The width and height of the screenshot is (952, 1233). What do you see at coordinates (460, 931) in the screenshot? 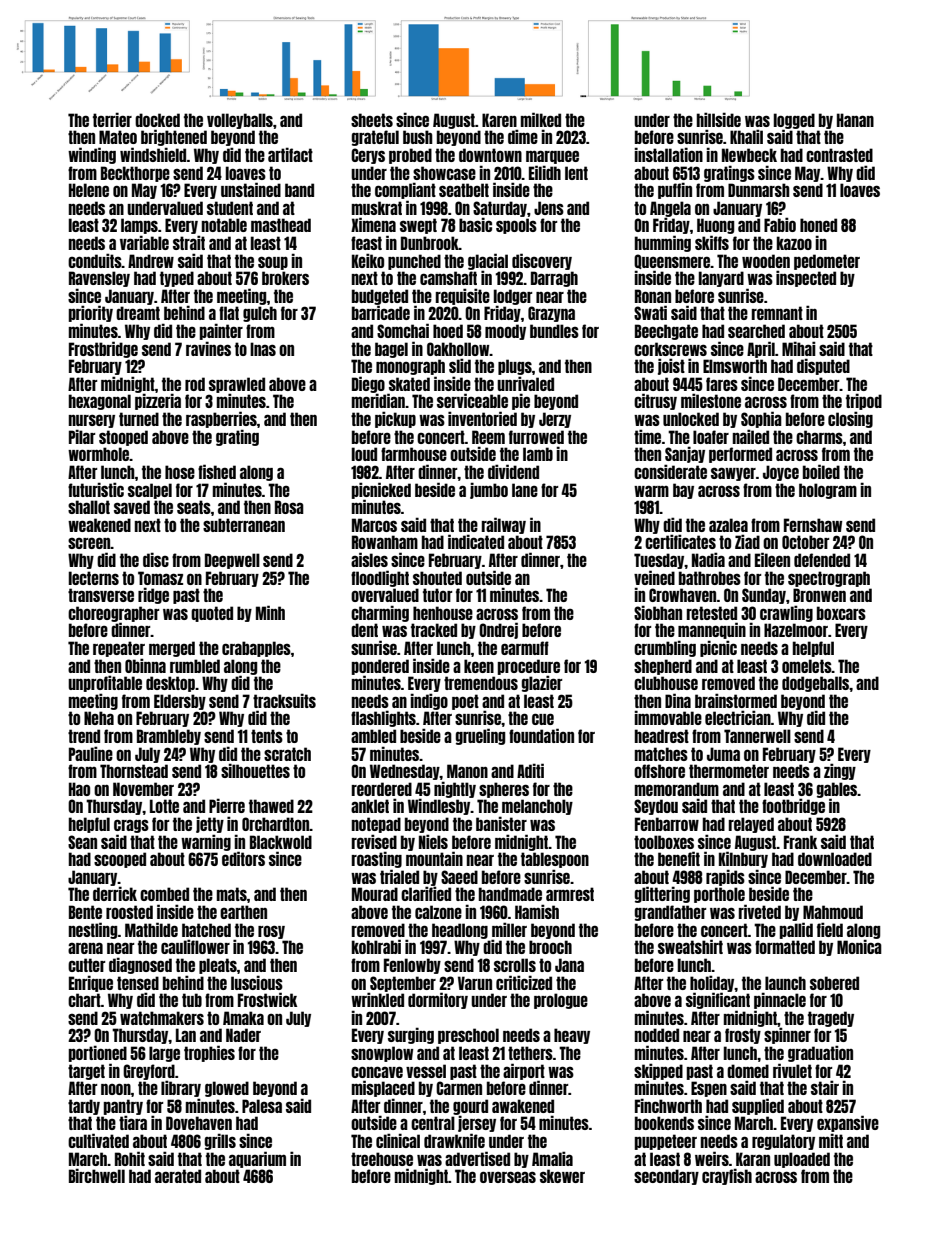
I see `headlong` at bounding box center [460, 931].
